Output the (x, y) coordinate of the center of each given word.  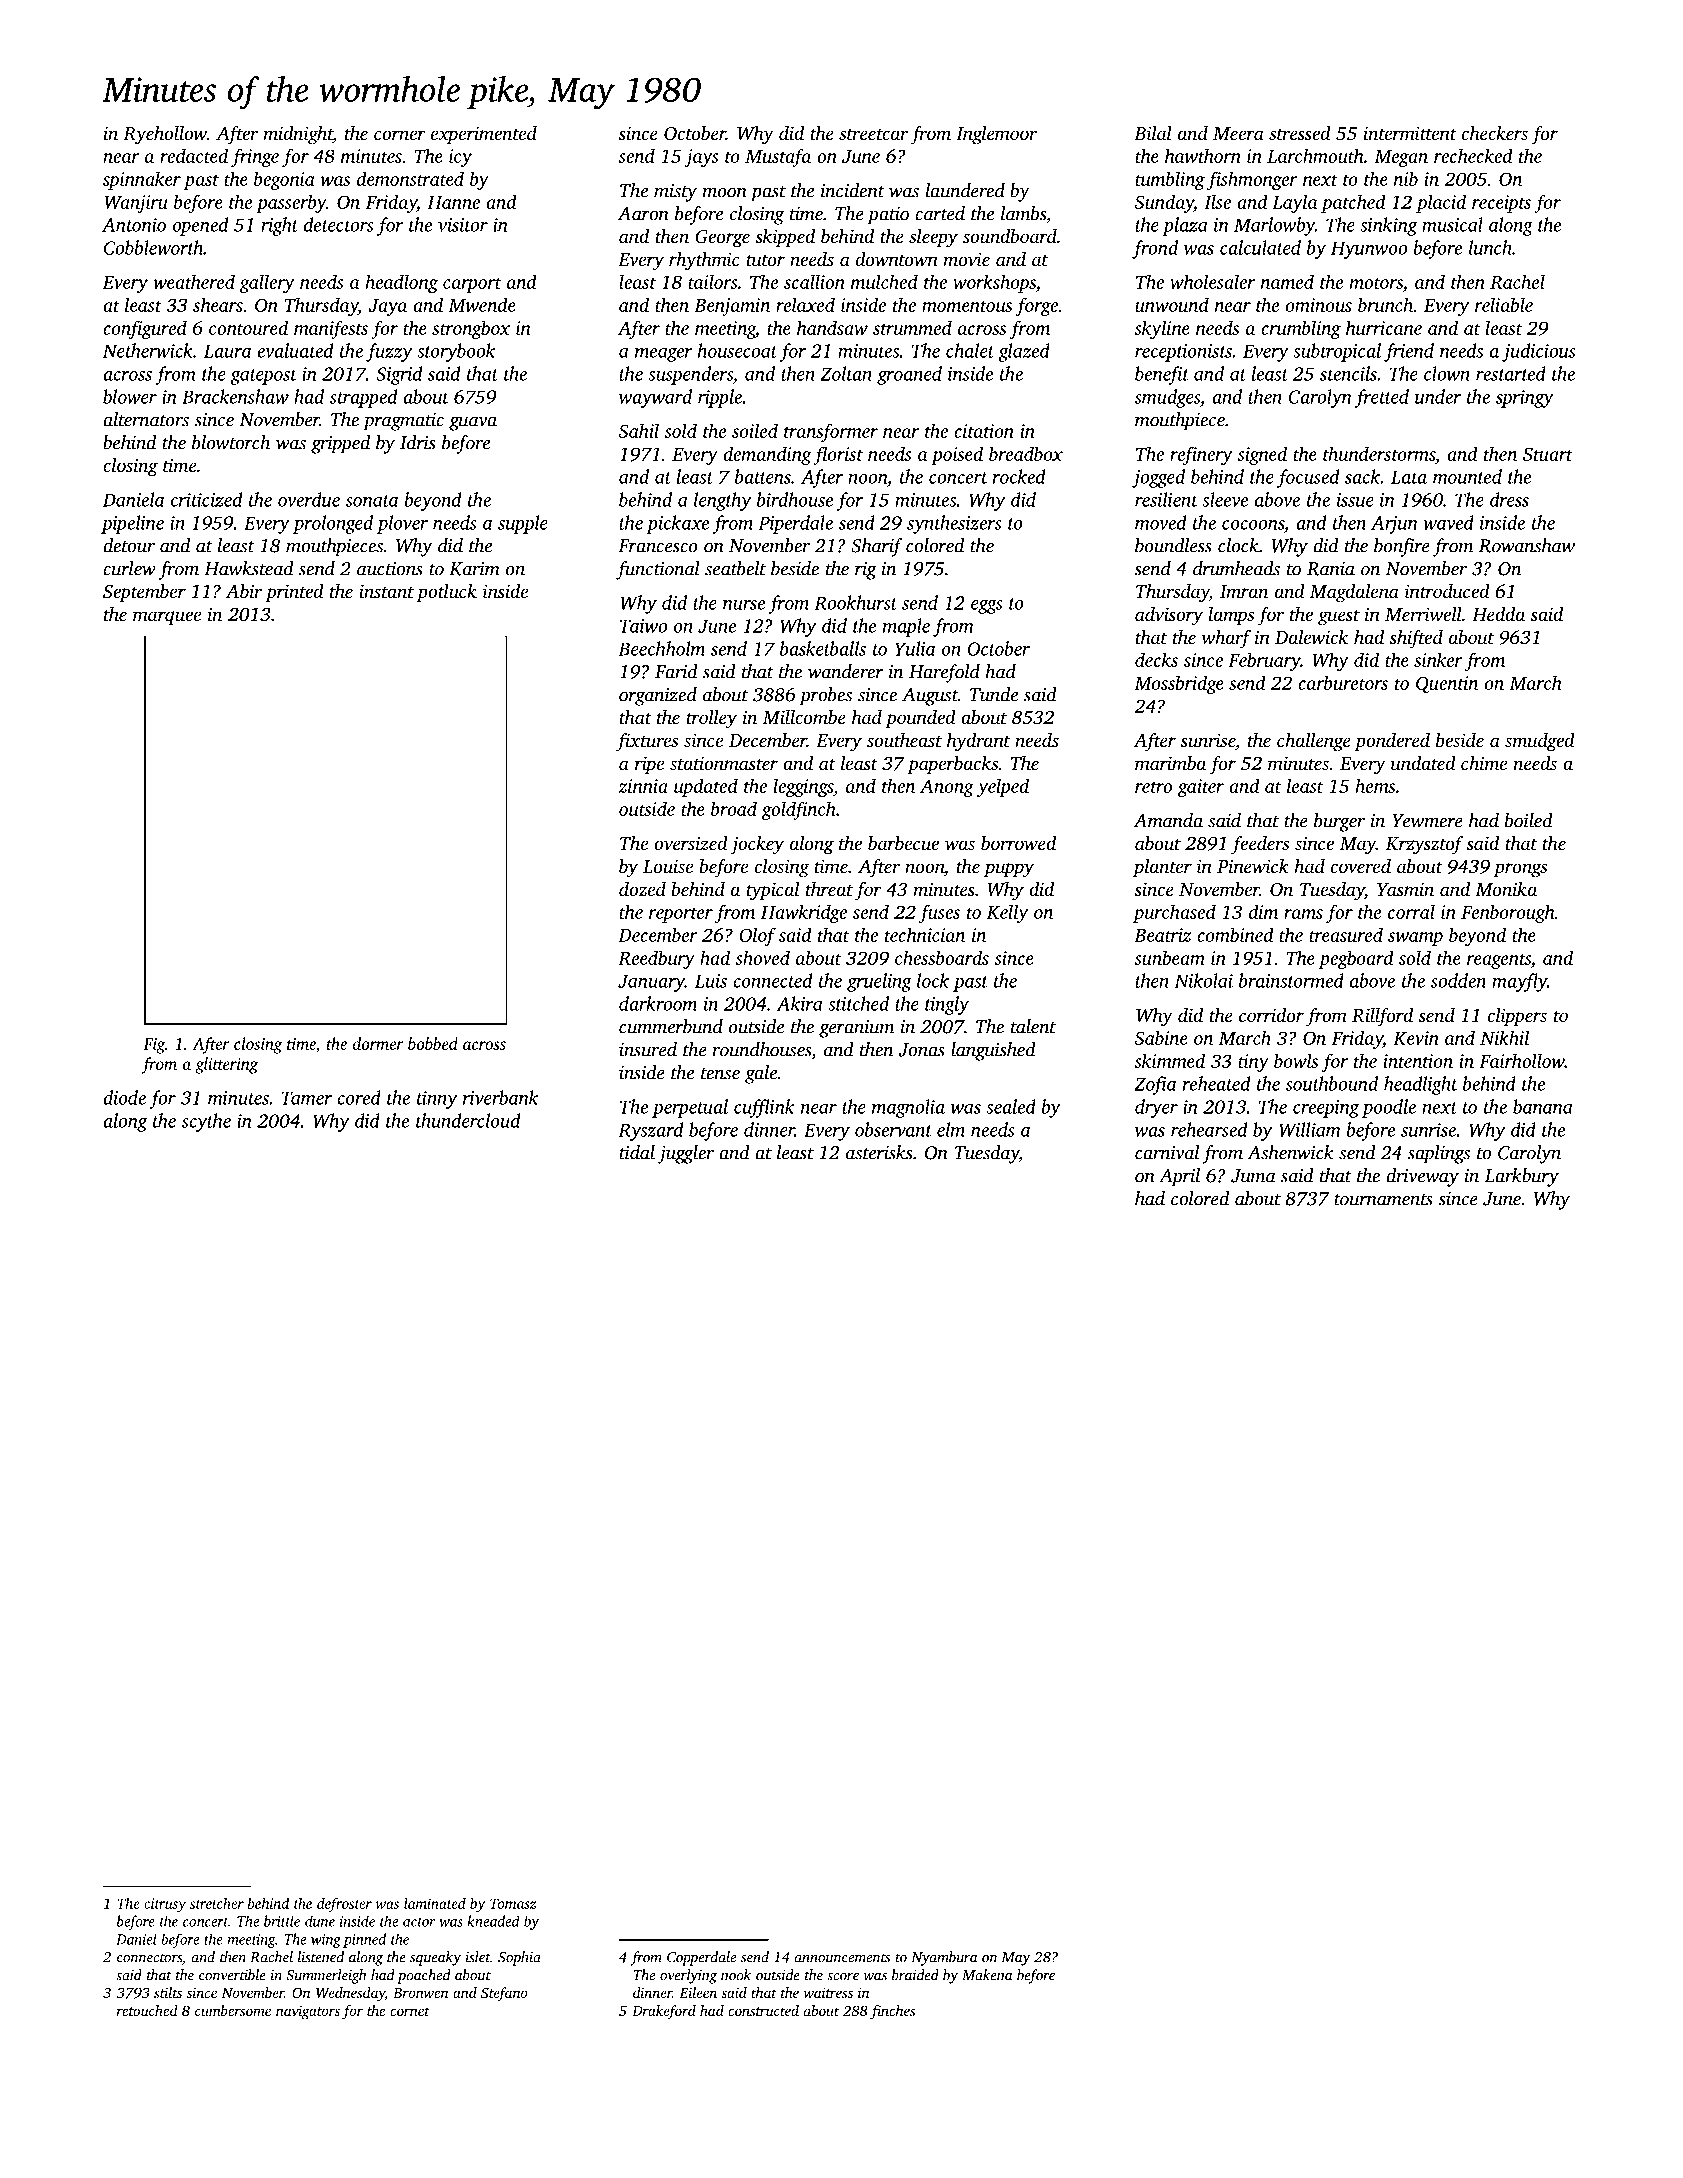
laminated (435, 1903)
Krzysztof (1424, 845)
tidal (637, 1152)
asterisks (879, 1152)
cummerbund (671, 1026)
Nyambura (944, 1958)
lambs (1023, 213)
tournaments (1383, 1200)
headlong (402, 283)
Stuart (1548, 454)
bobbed (433, 1043)
